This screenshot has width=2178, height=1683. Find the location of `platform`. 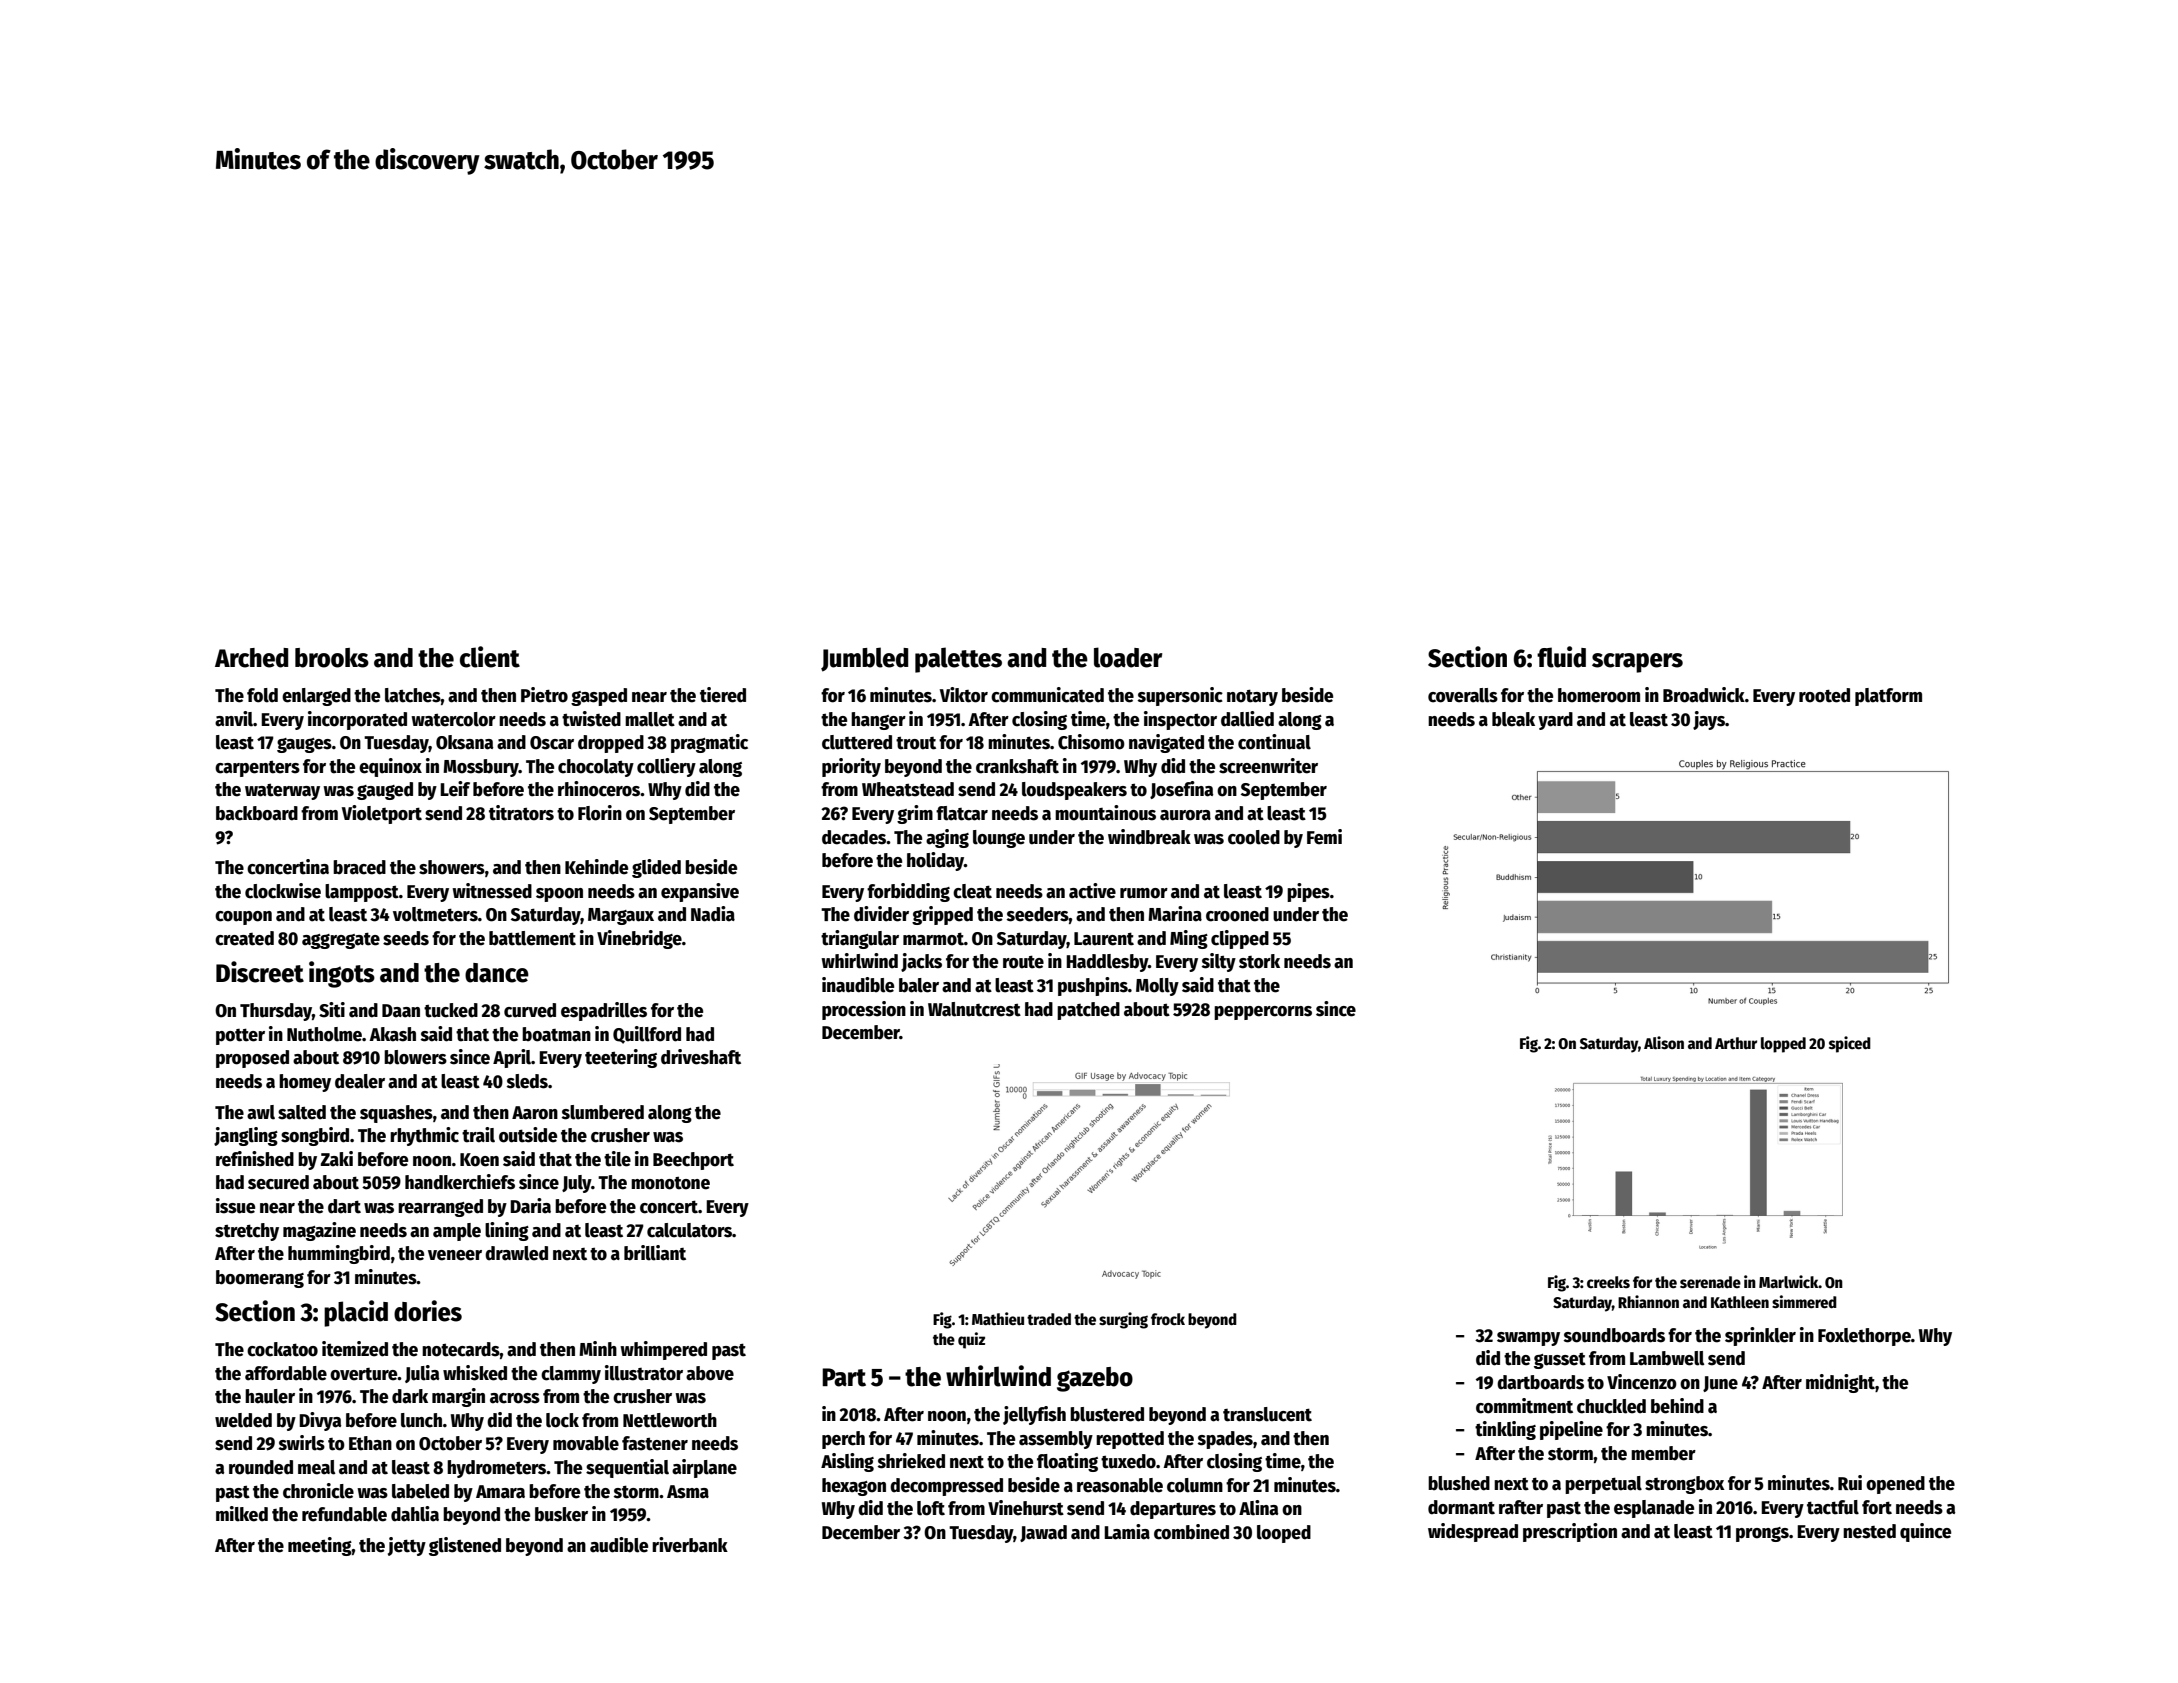

platform is located at coordinates (1888, 697).
